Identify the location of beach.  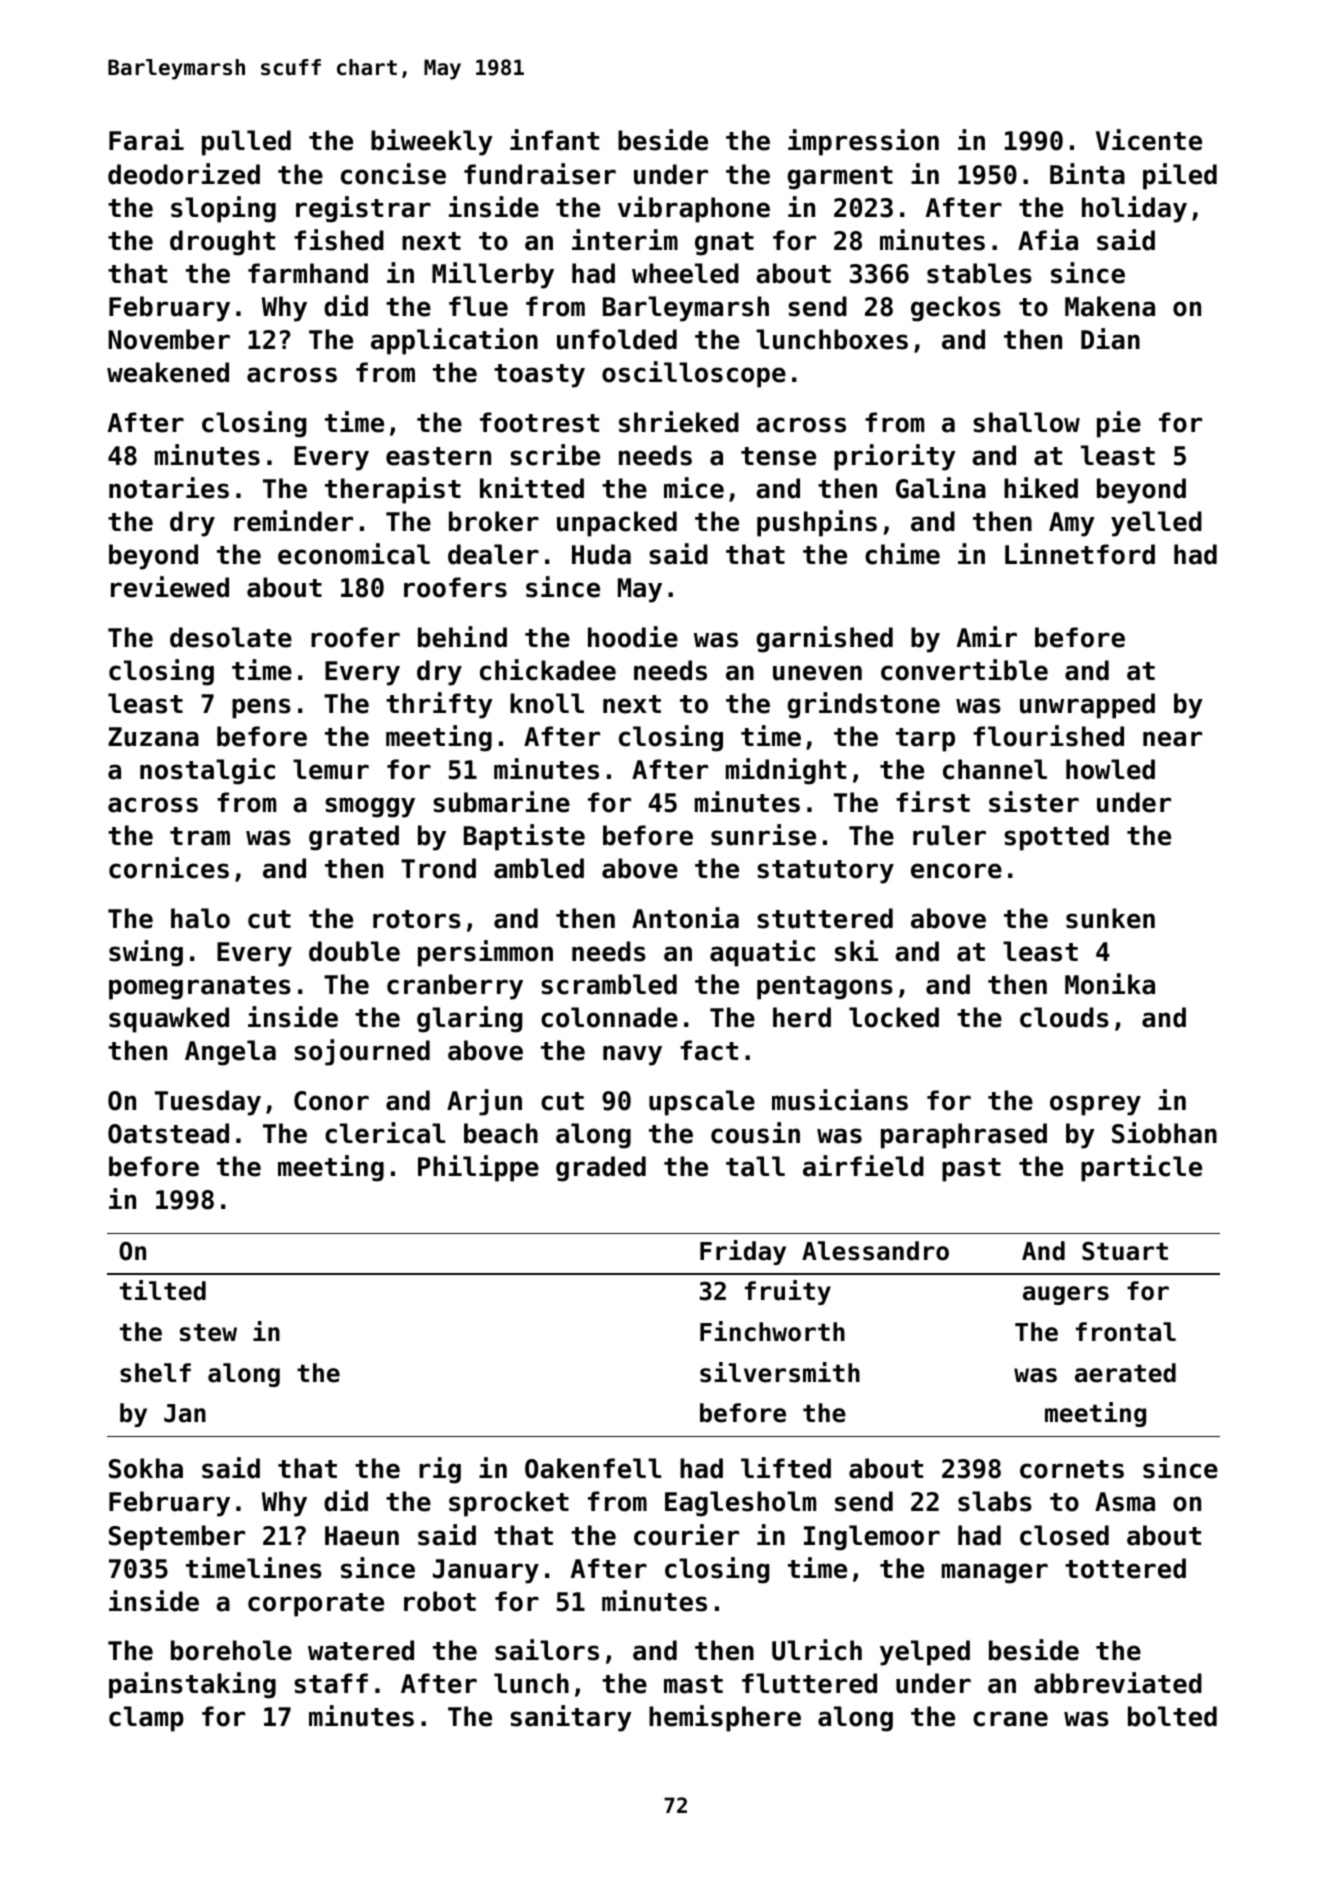
(501, 1133).
